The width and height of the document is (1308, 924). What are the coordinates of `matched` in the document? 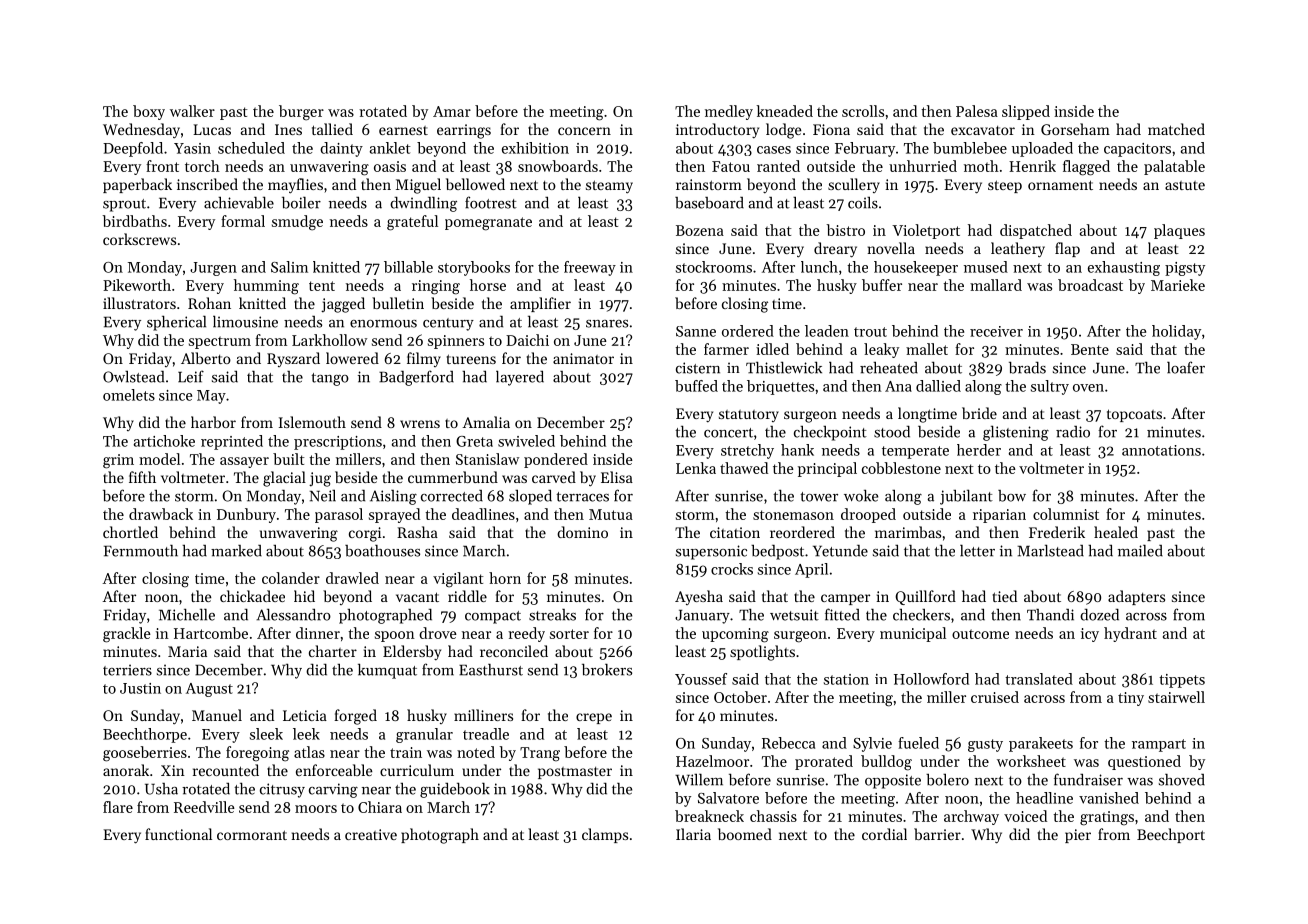 It's located at (1176, 129).
